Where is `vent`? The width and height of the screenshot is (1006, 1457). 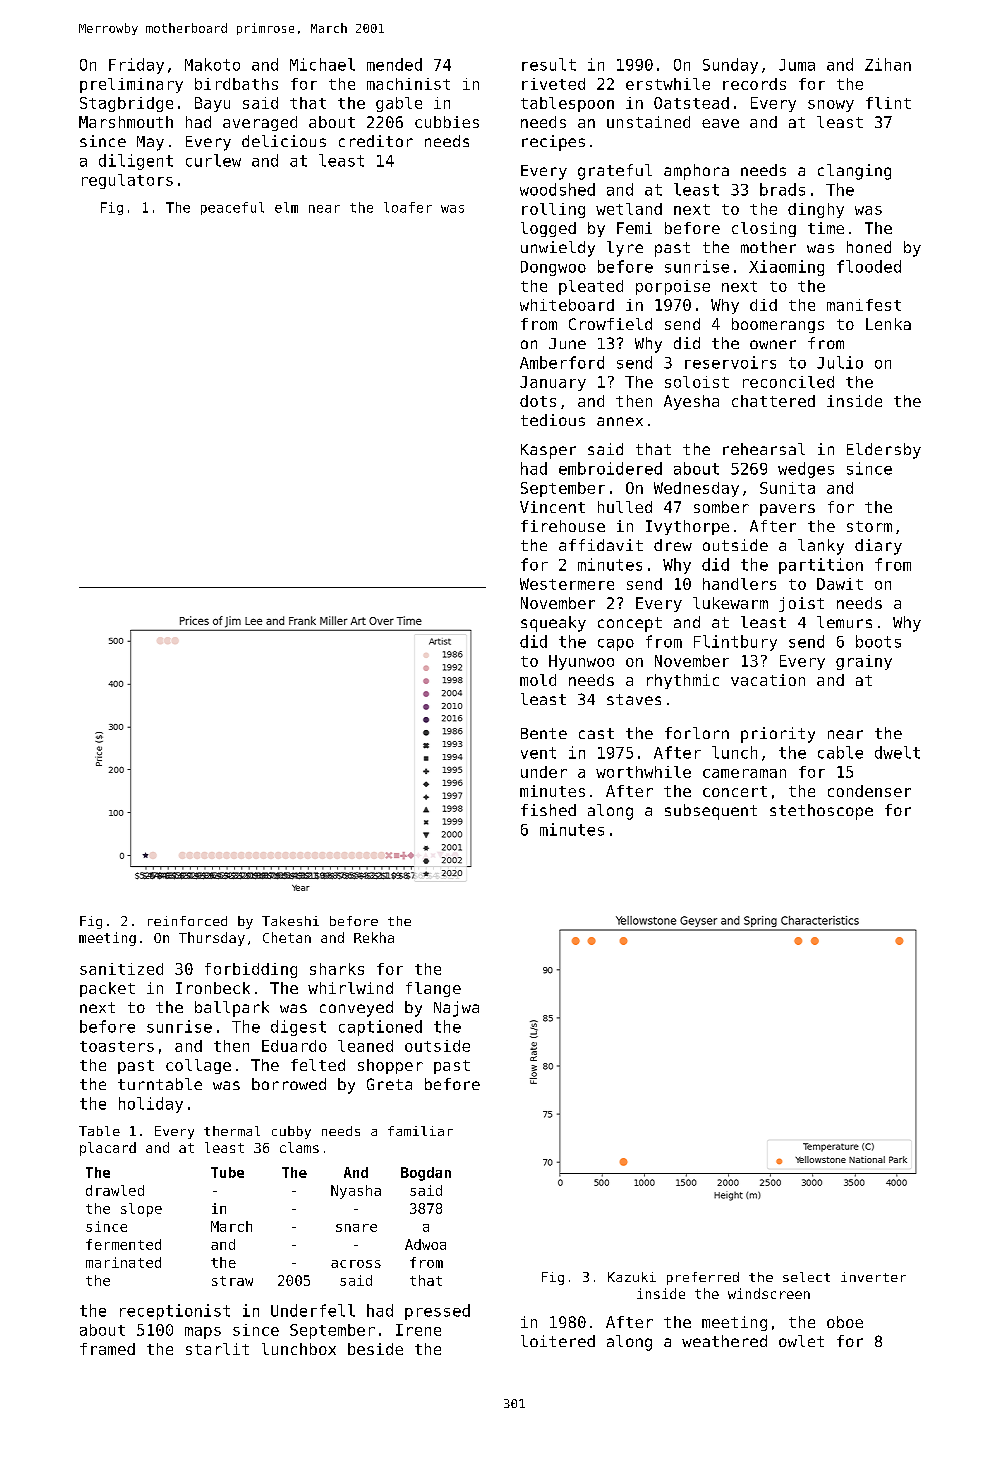 vent is located at coordinates (538, 753).
